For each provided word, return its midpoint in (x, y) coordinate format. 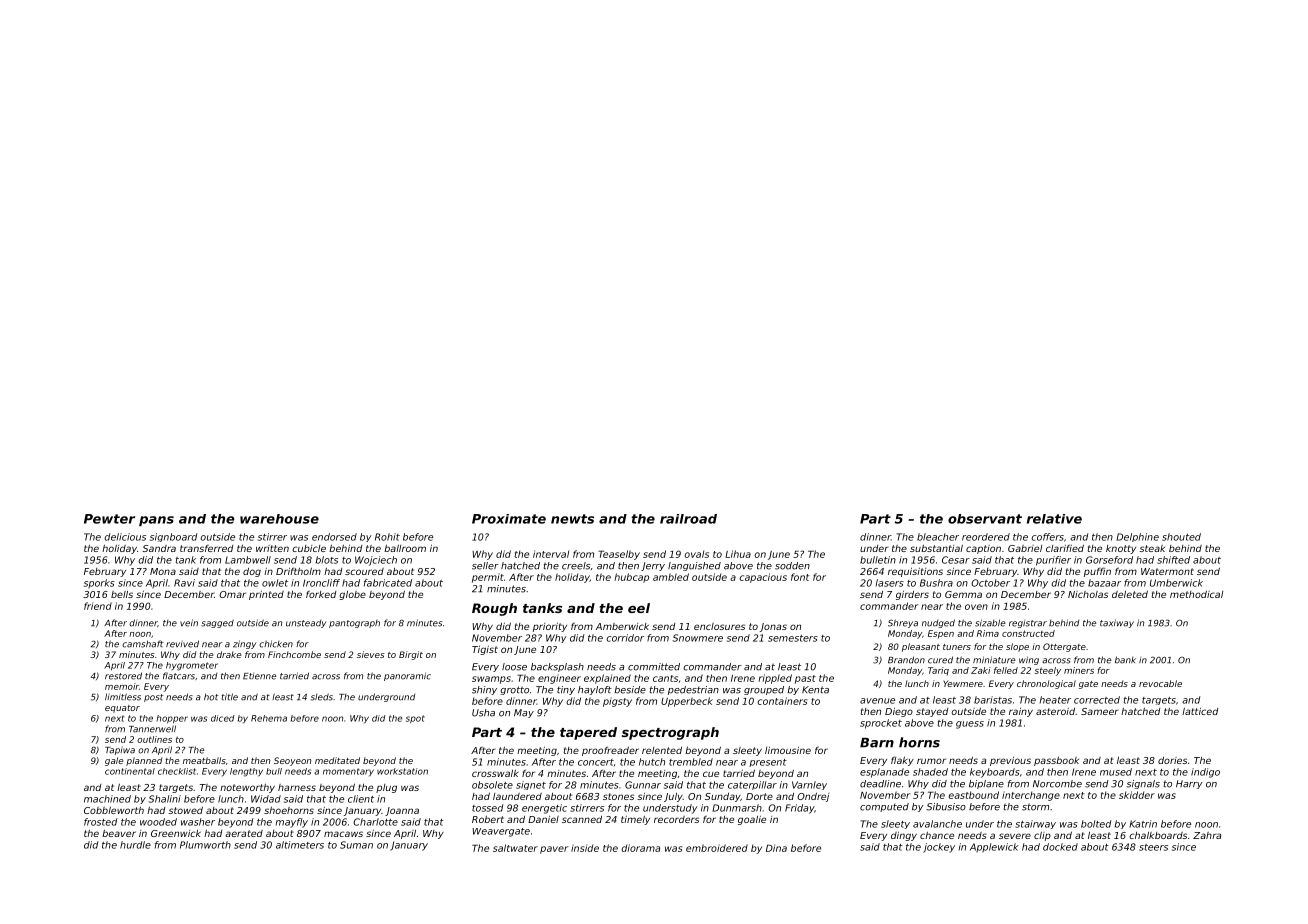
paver (554, 850)
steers (1153, 847)
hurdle (135, 845)
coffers (1047, 537)
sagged (217, 623)
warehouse (279, 519)
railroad (688, 519)
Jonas (773, 627)
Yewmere (963, 683)
